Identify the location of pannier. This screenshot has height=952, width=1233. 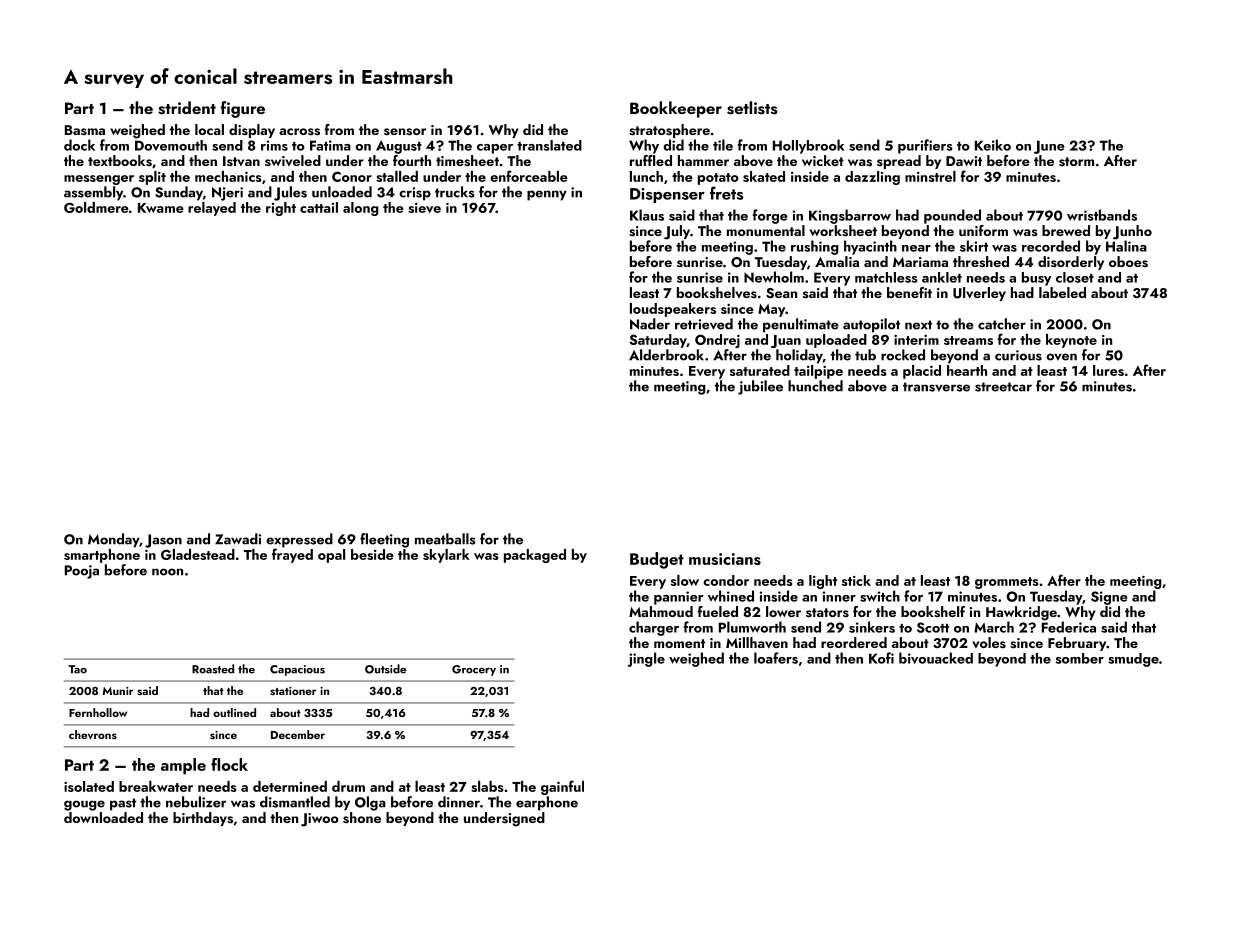
(679, 598).
